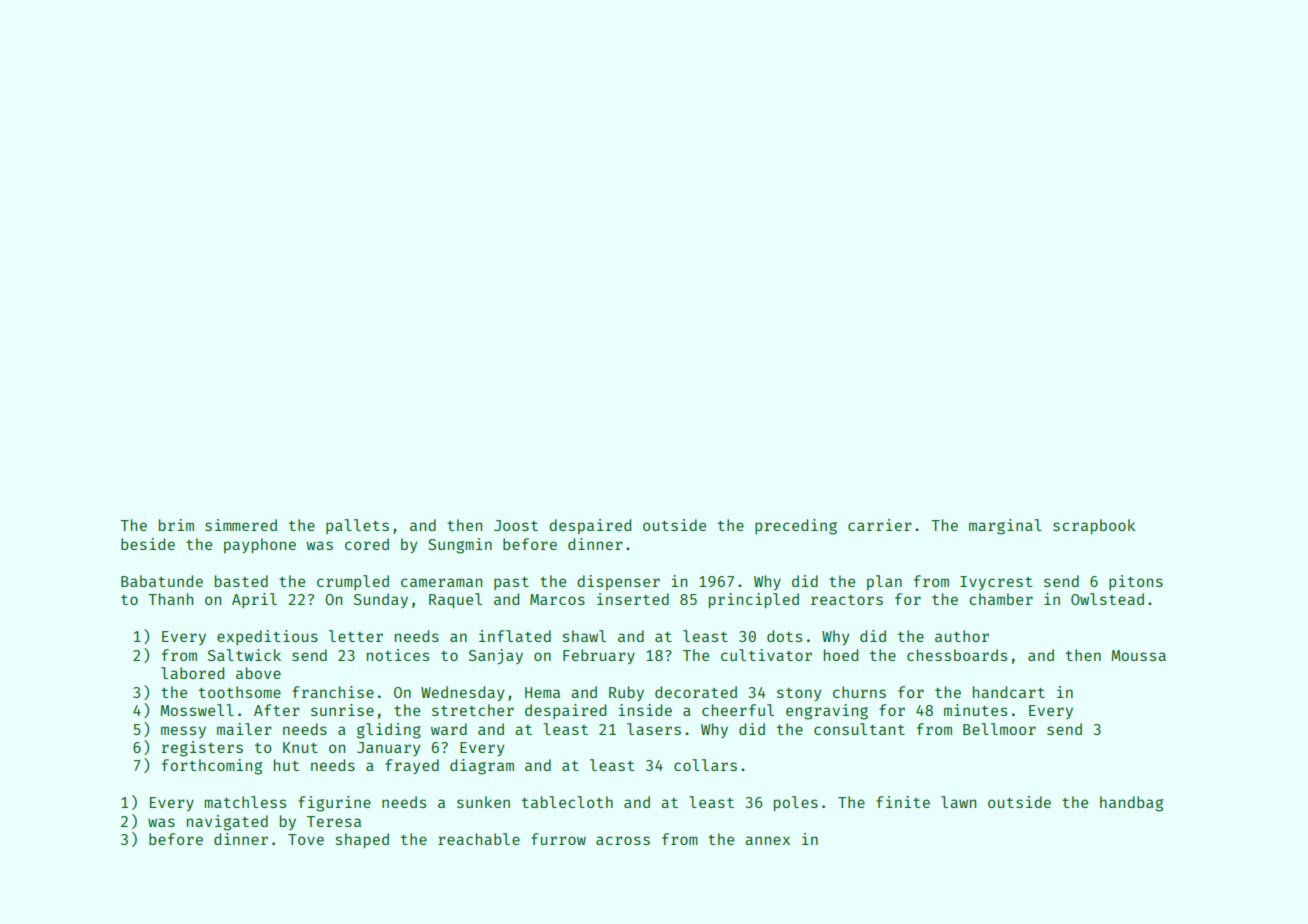  What do you see at coordinates (516, 525) in the document?
I see `Joost` at bounding box center [516, 525].
